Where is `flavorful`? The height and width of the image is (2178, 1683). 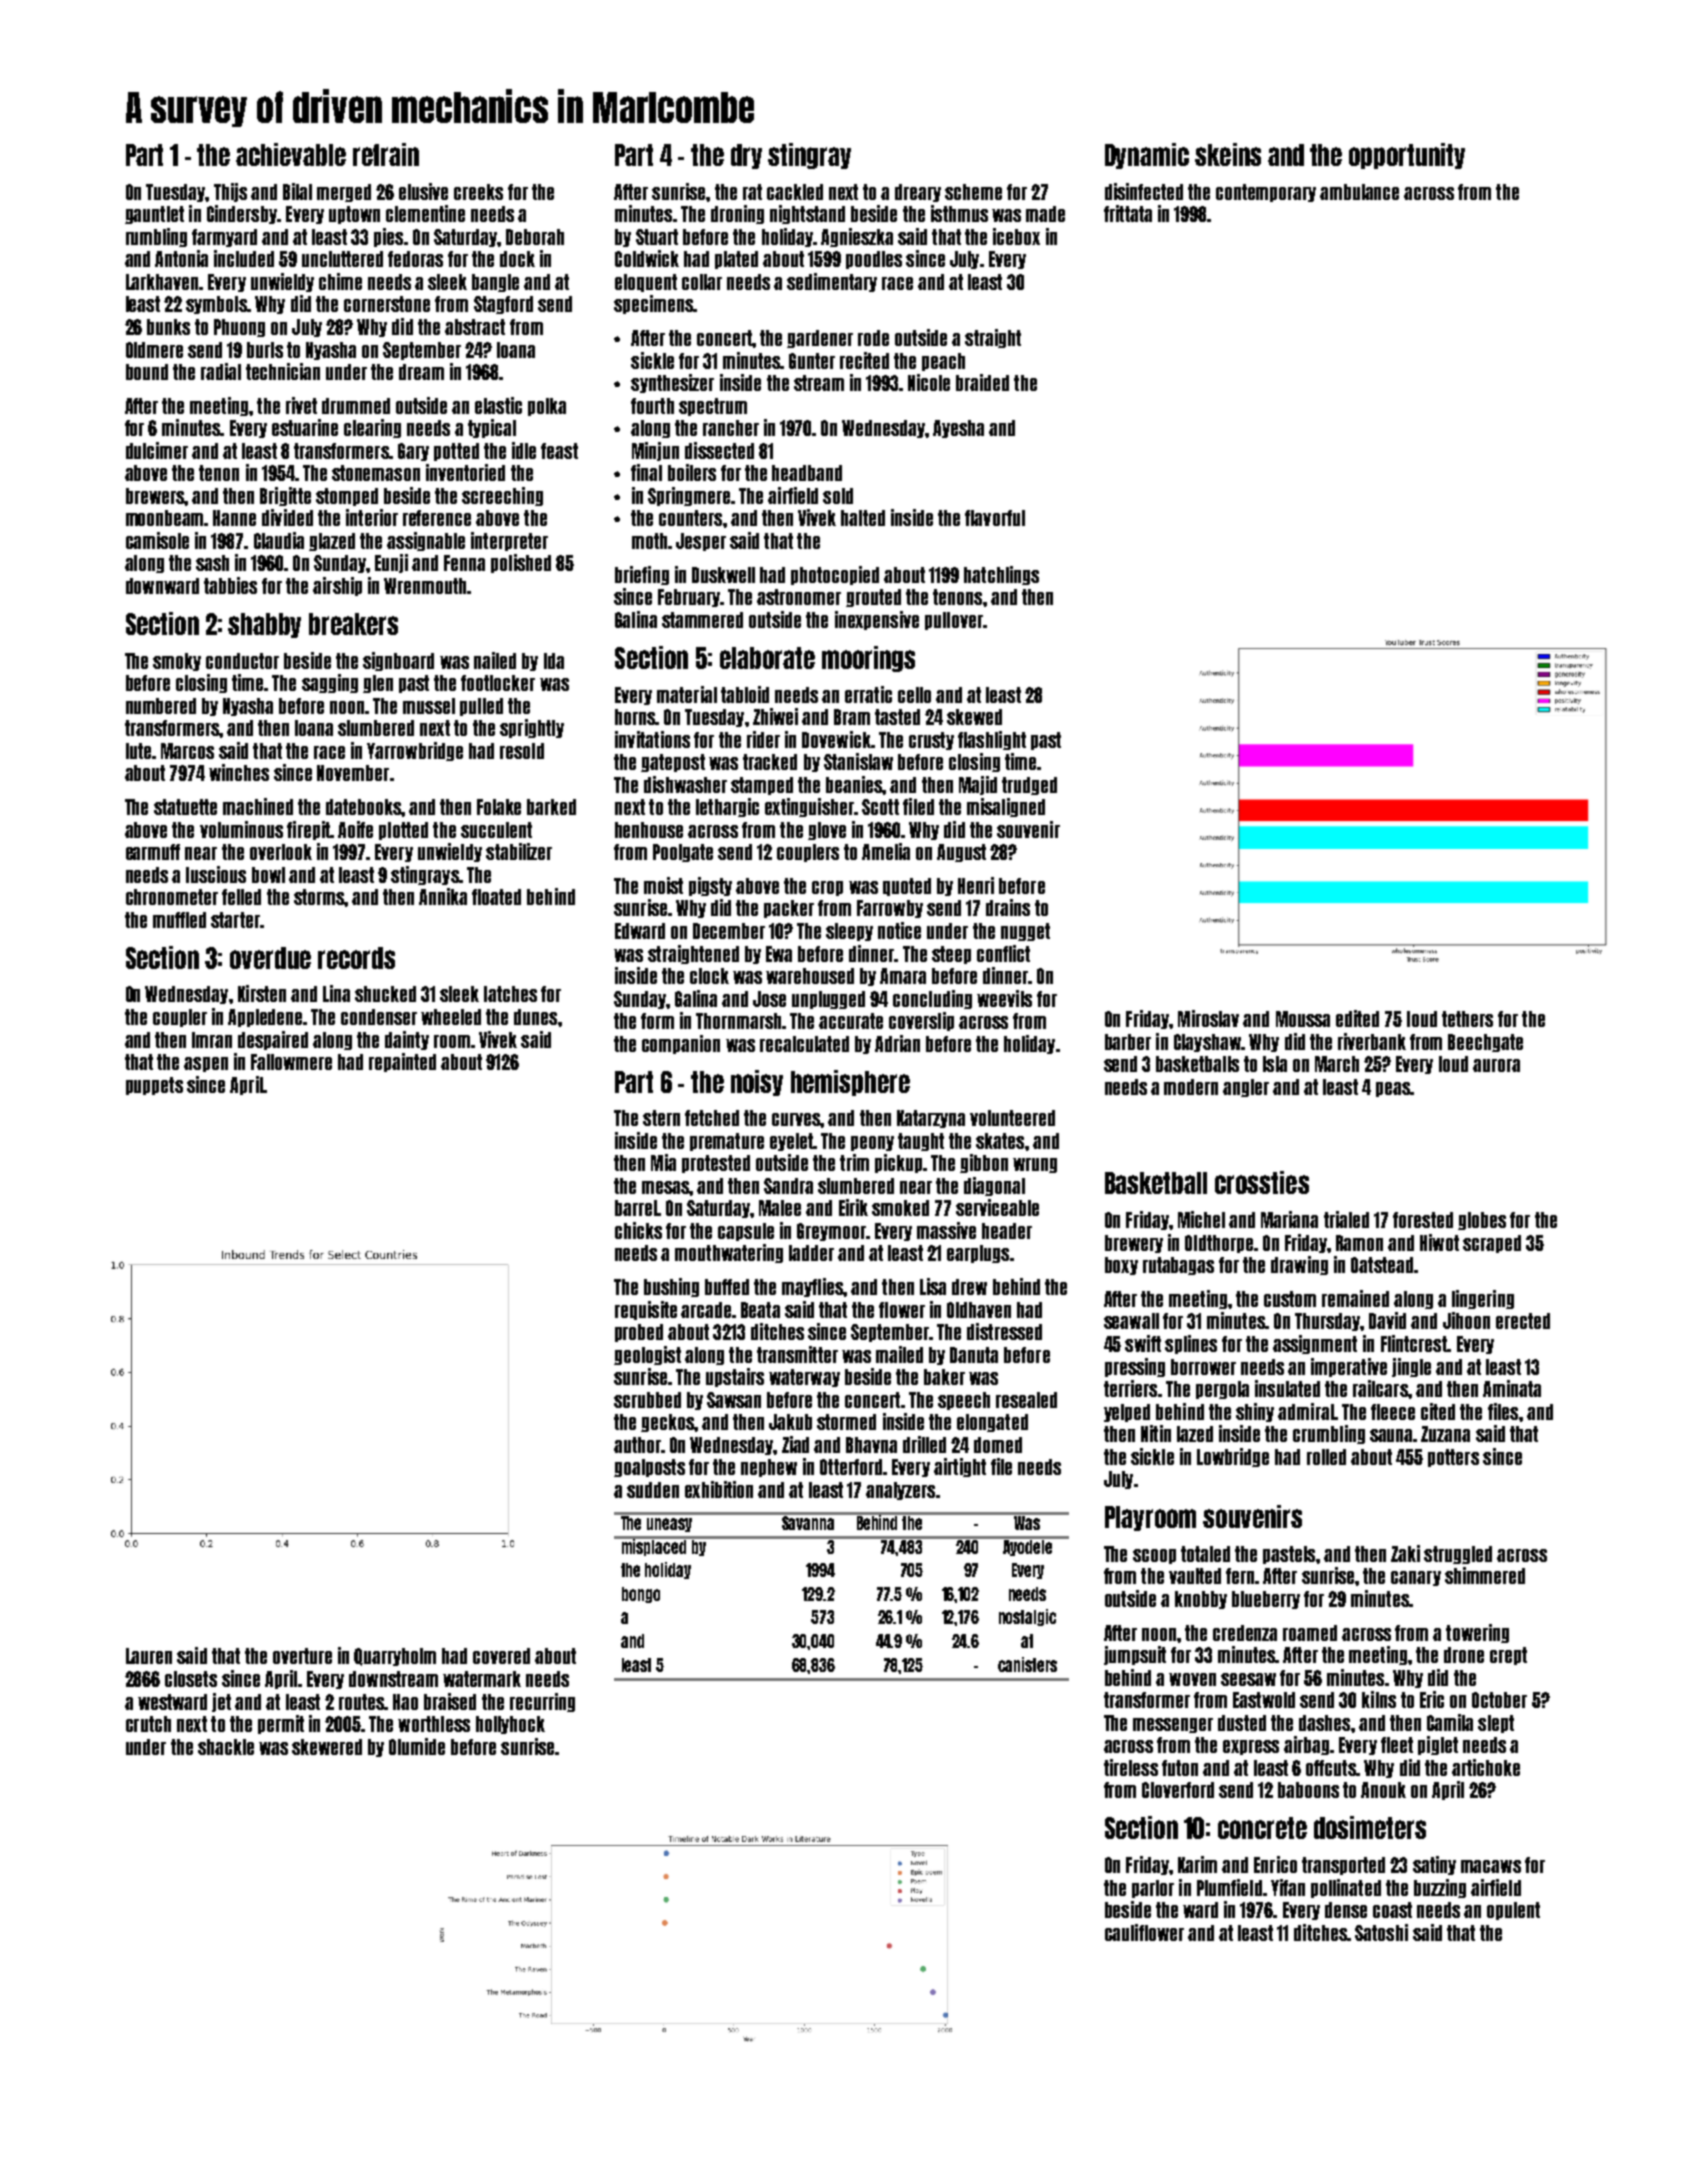 flavorful is located at coordinates (995, 518).
